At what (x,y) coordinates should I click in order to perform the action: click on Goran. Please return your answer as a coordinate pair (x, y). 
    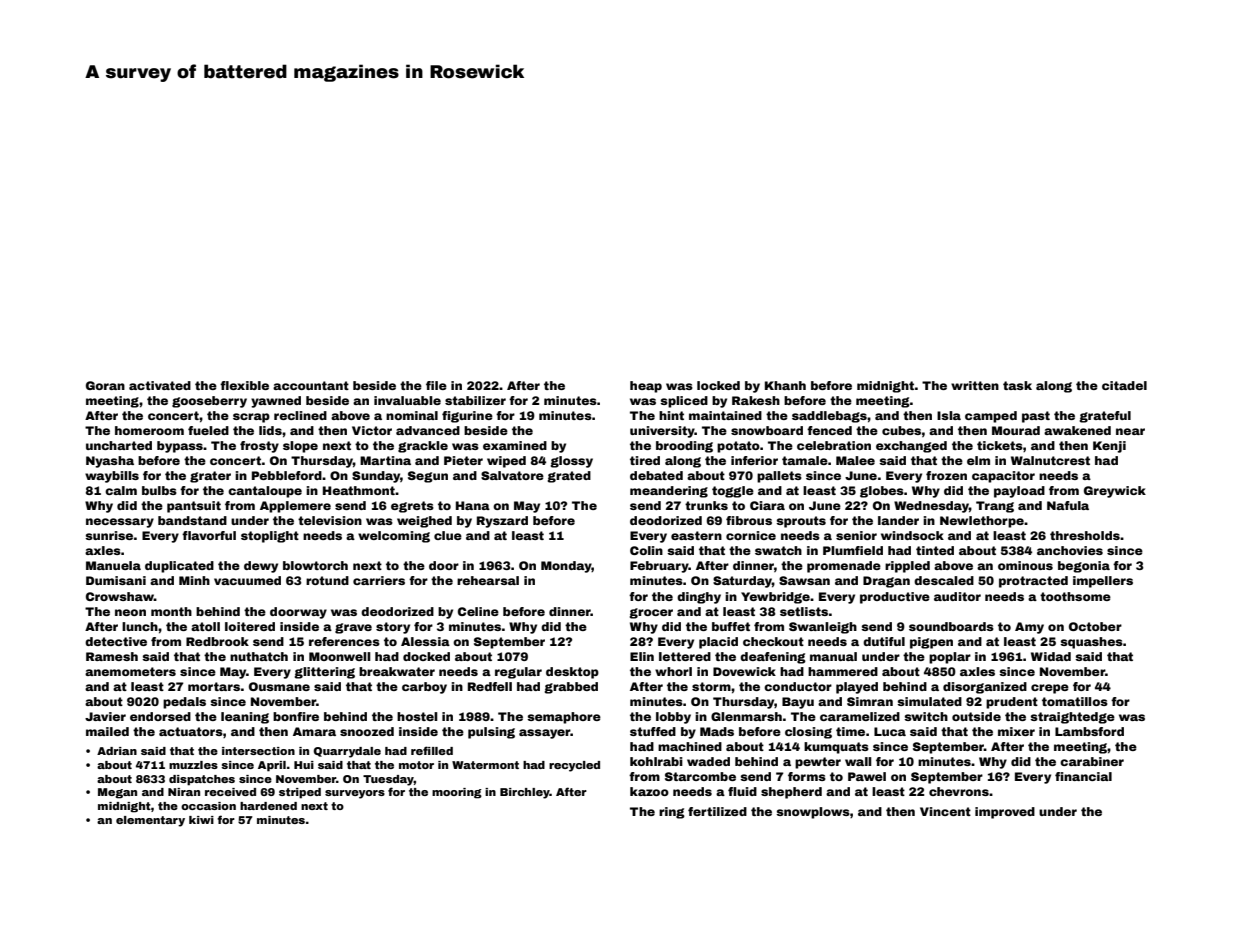
    Looking at the image, I should click on (105, 385).
